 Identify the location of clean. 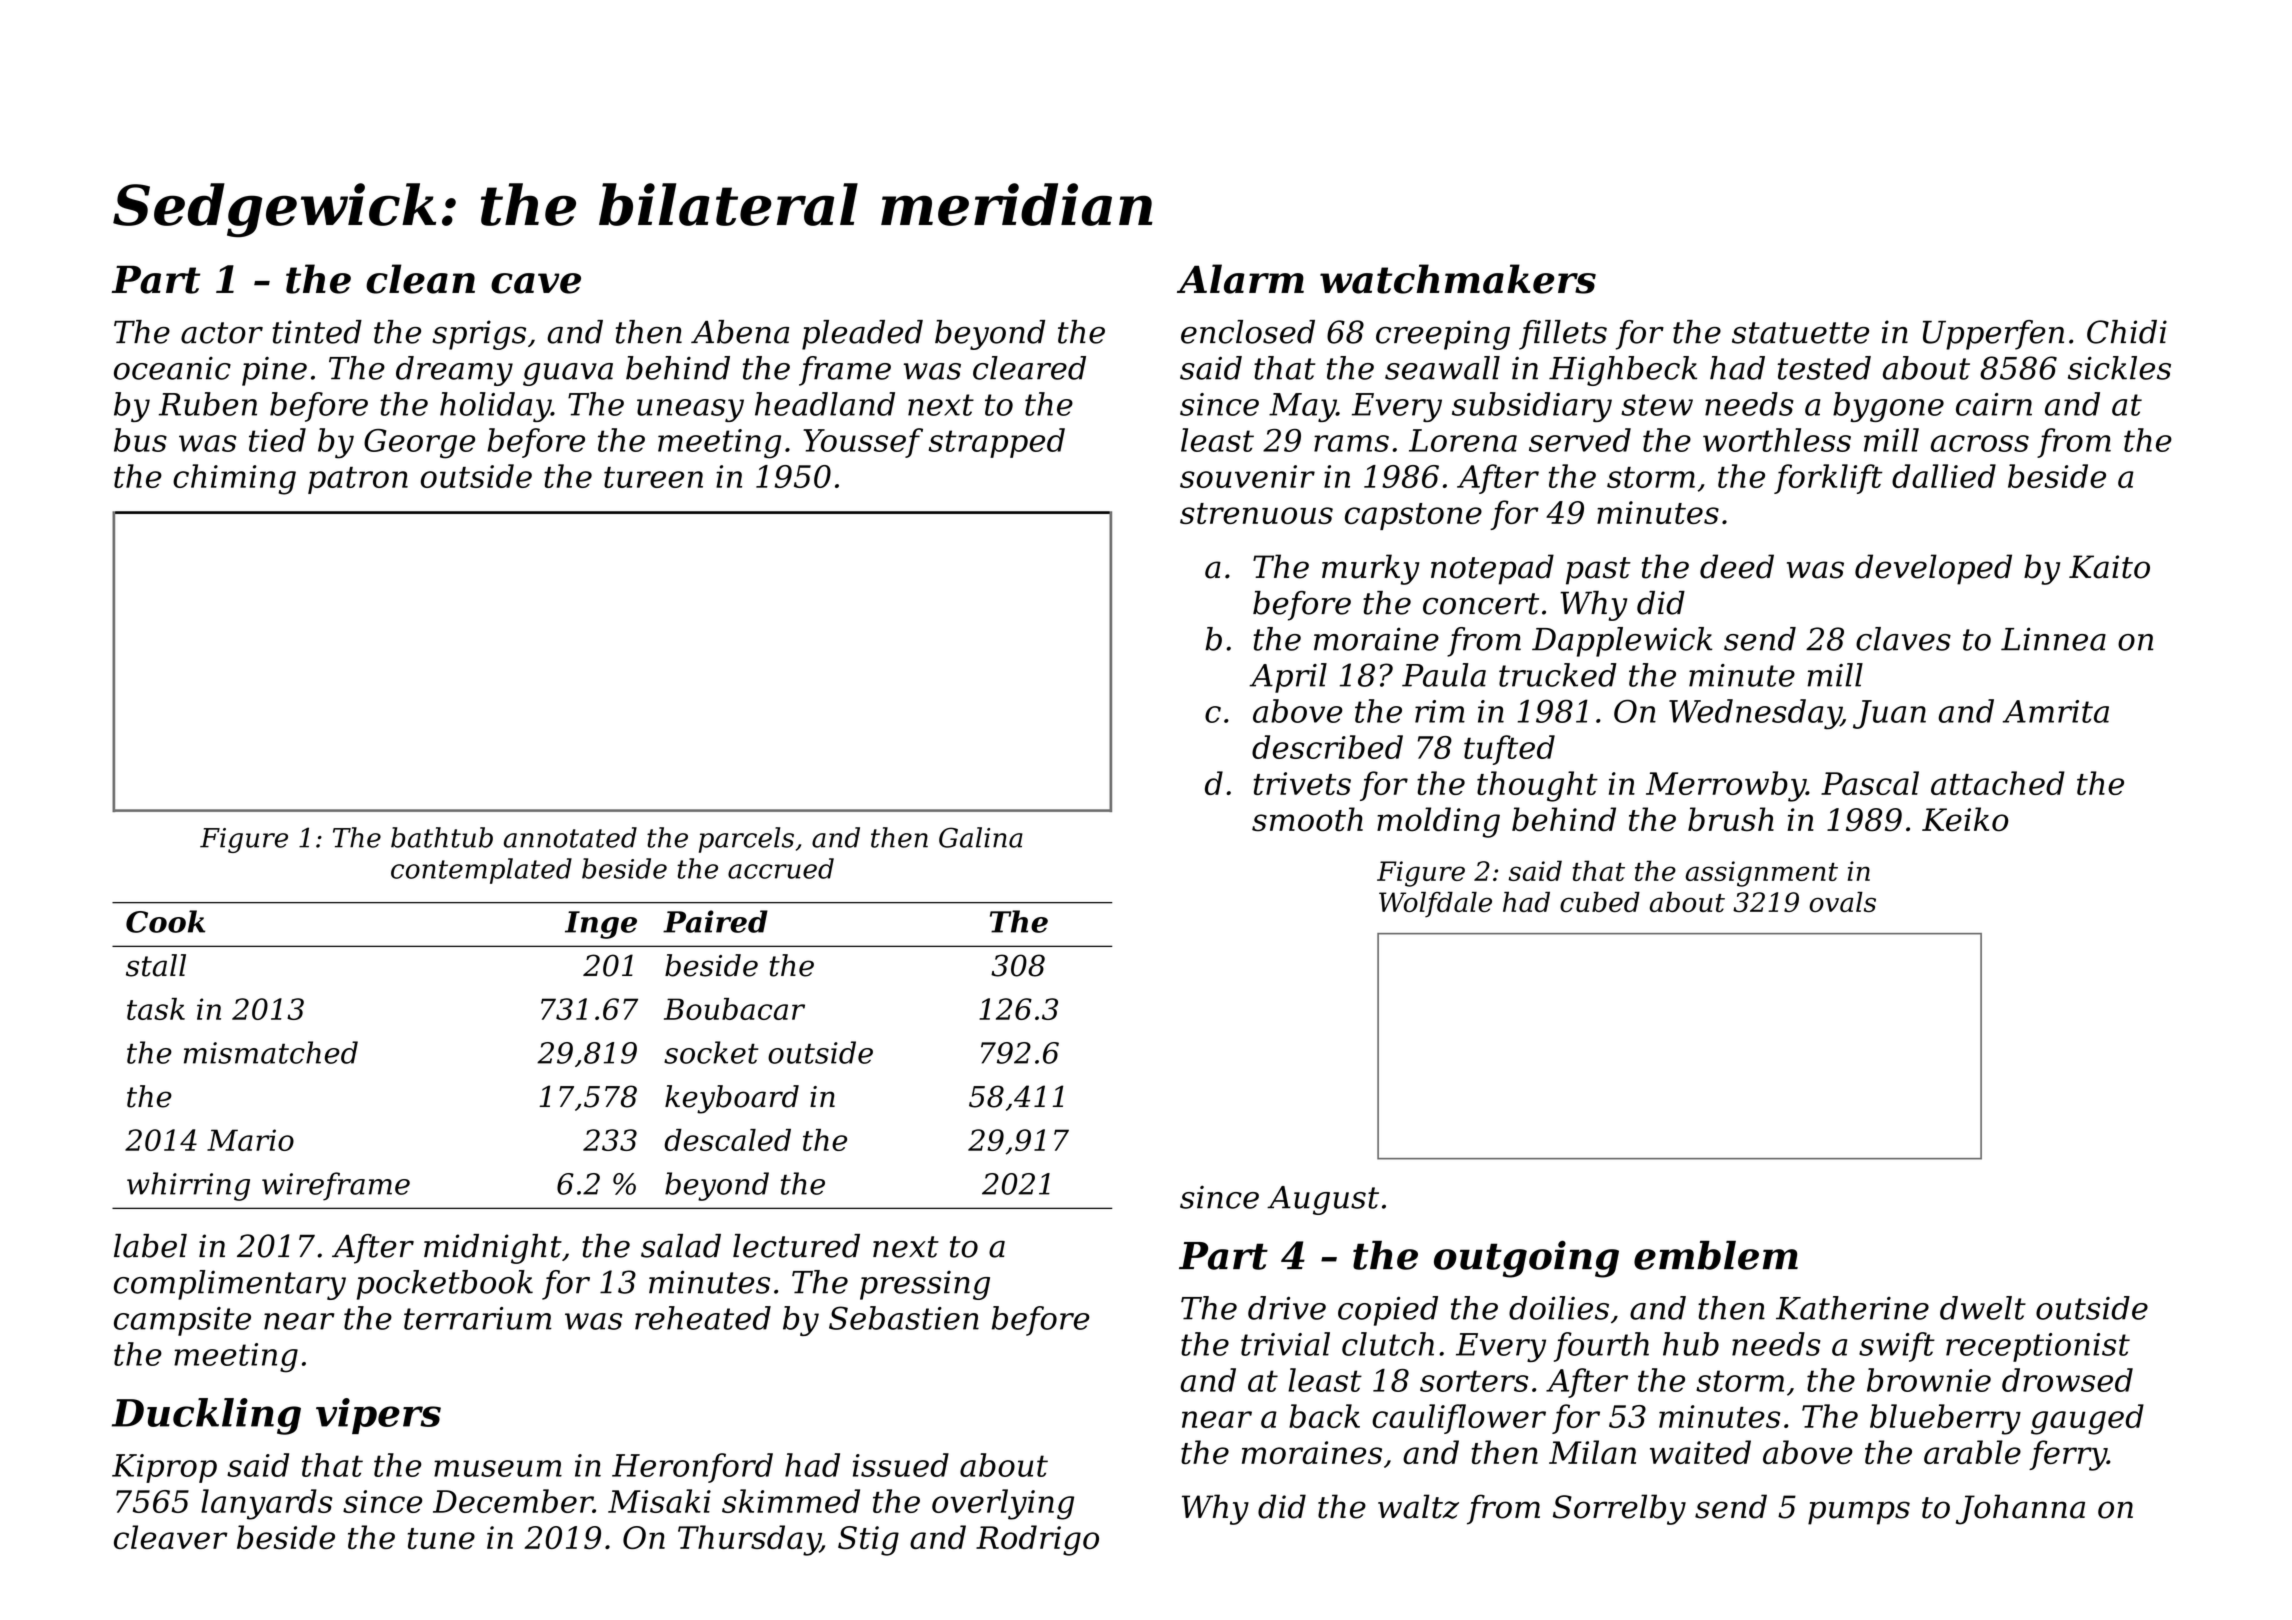
(420, 279).
